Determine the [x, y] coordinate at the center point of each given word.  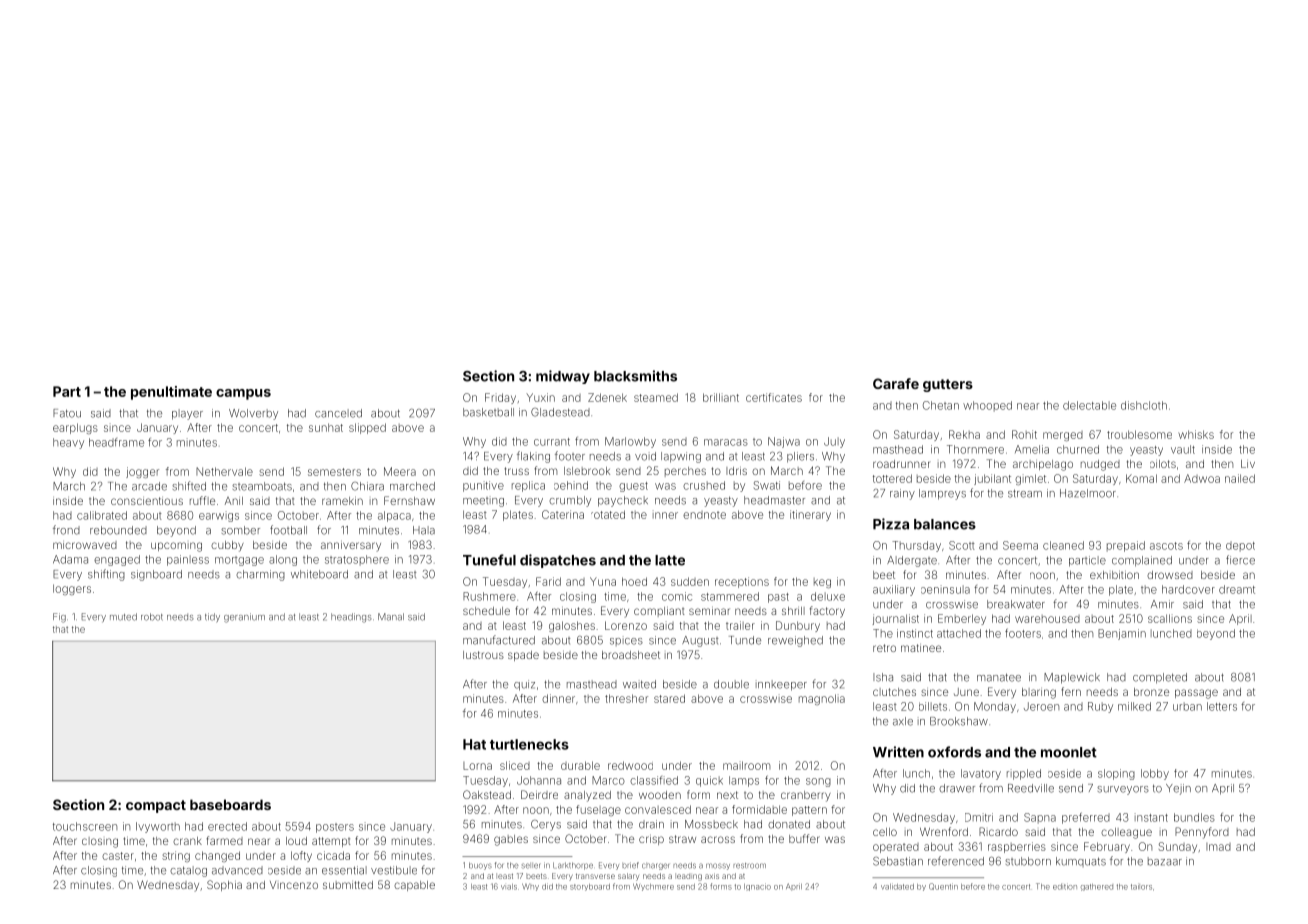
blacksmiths [635, 376]
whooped [987, 406]
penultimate [171, 393]
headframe [116, 442]
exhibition [1114, 574]
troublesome [1139, 434]
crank [187, 841]
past [778, 598]
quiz [524, 685]
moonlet [1069, 752]
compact [156, 806]
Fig [59, 618]
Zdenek [607, 397]
